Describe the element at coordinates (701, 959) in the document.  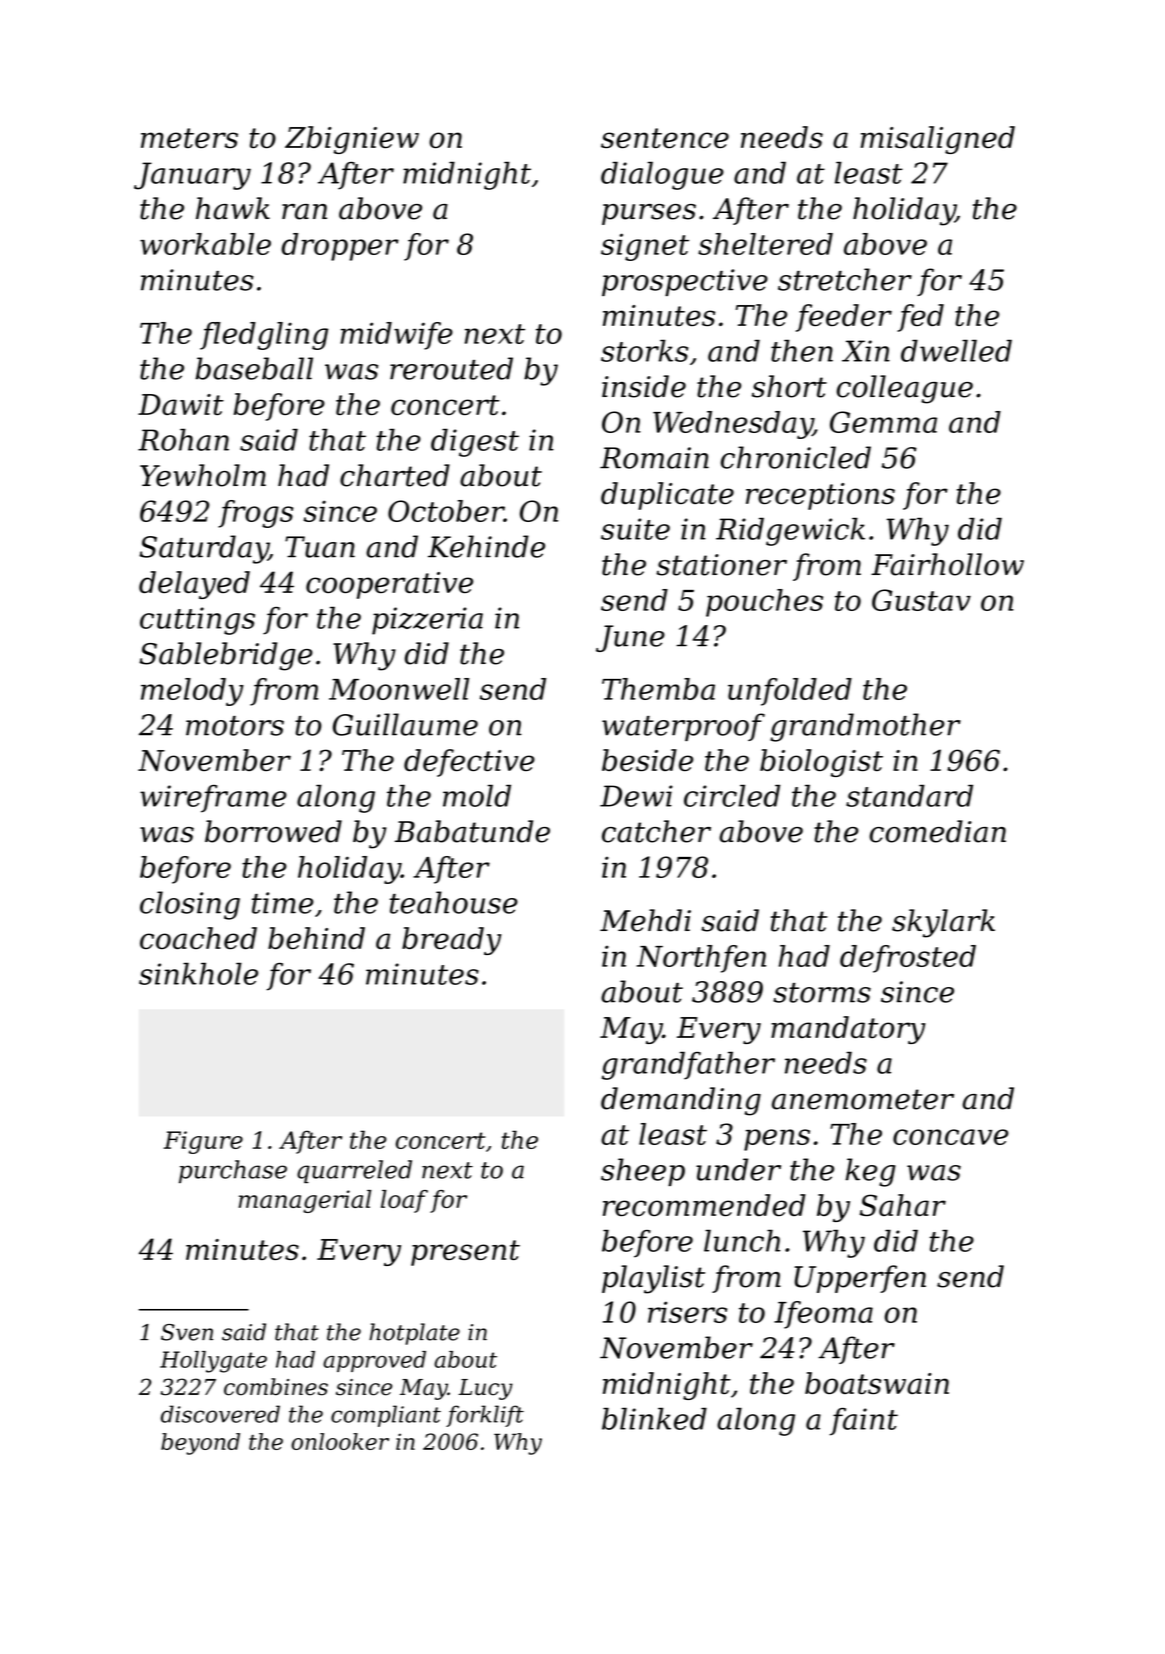
I see `Northfen` at that location.
